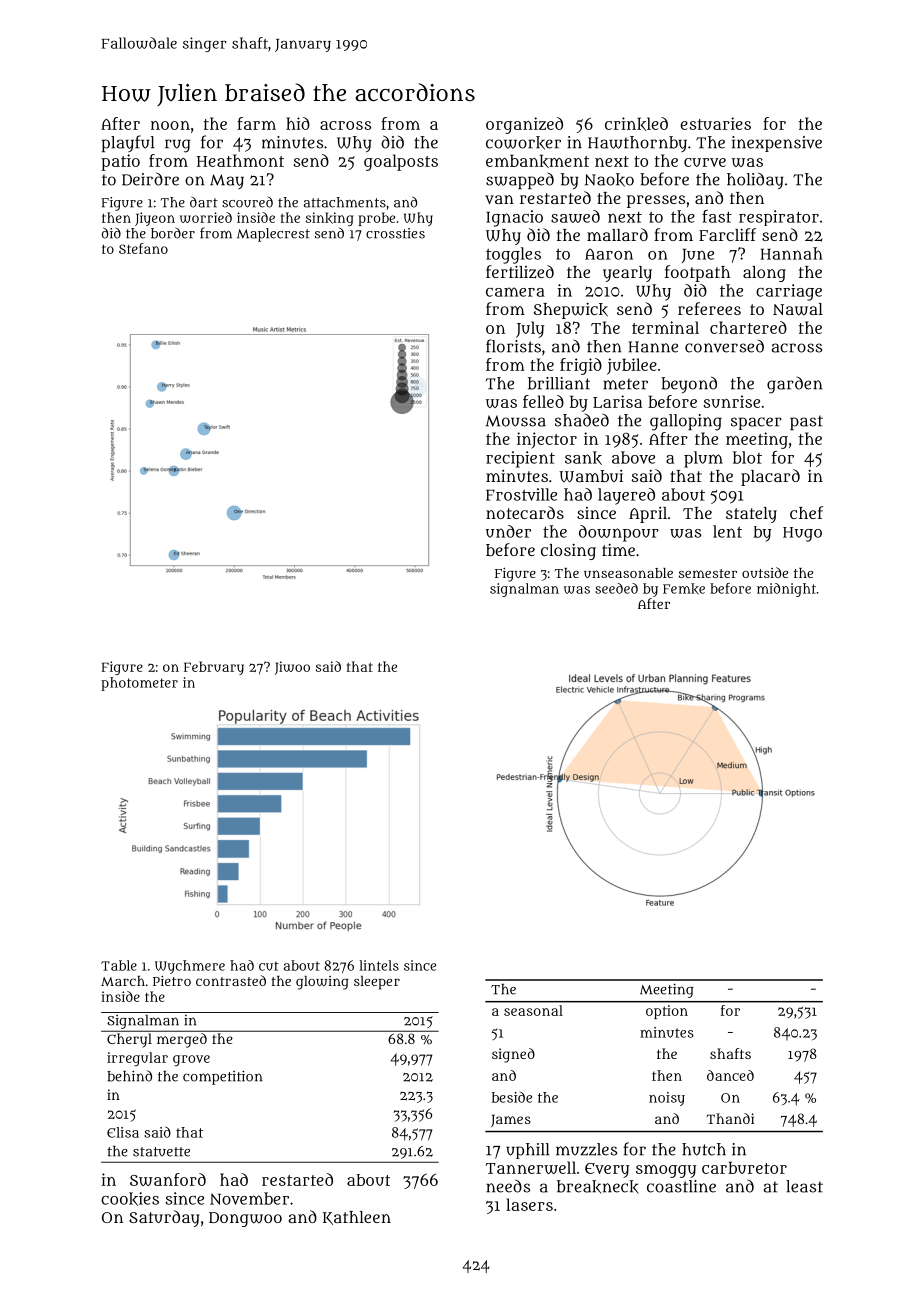  What do you see at coordinates (292, 668) in the screenshot?
I see `Jiwoo` at bounding box center [292, 668].
